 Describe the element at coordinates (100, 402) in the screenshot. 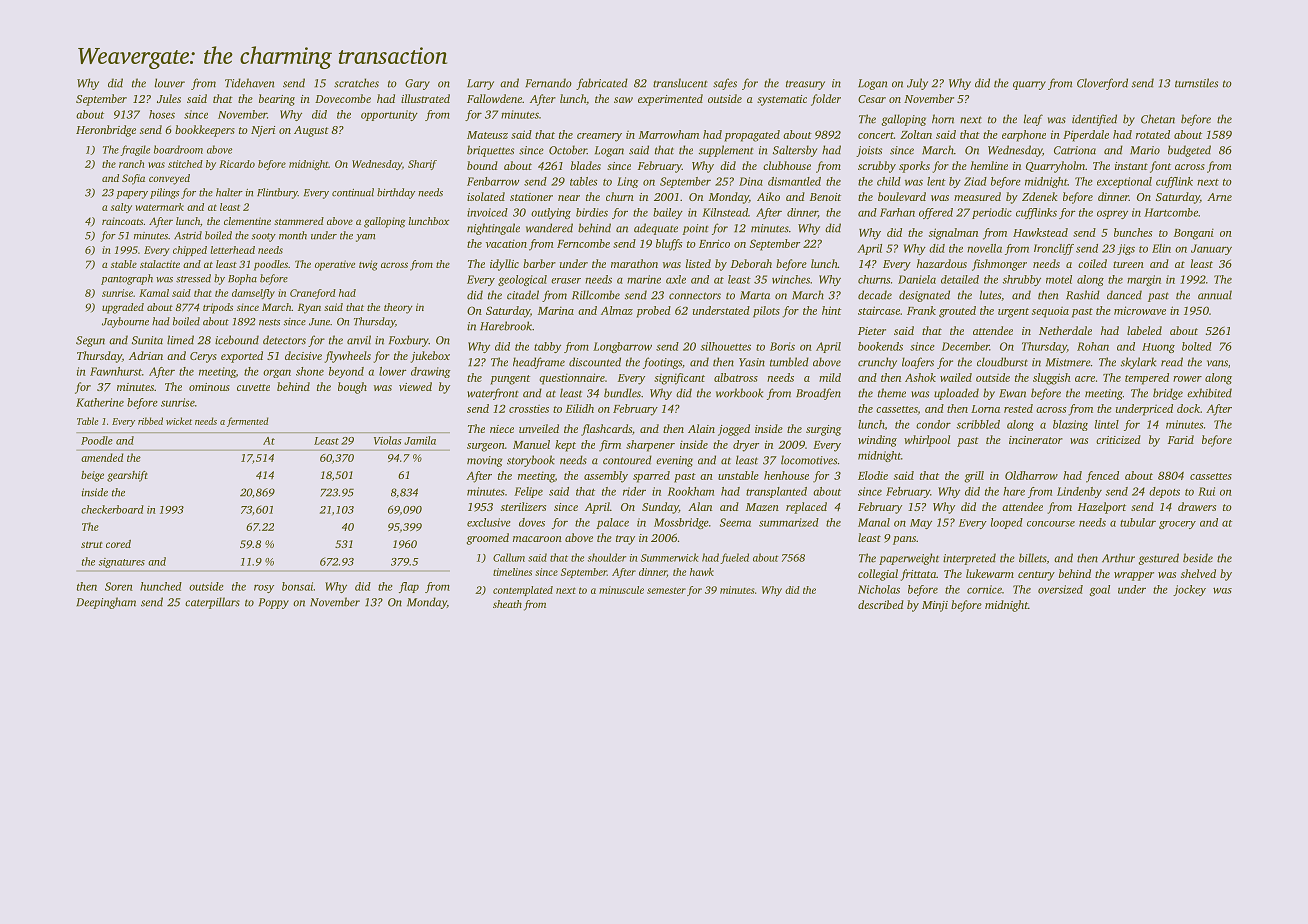

I see `Katherine` at that location.
